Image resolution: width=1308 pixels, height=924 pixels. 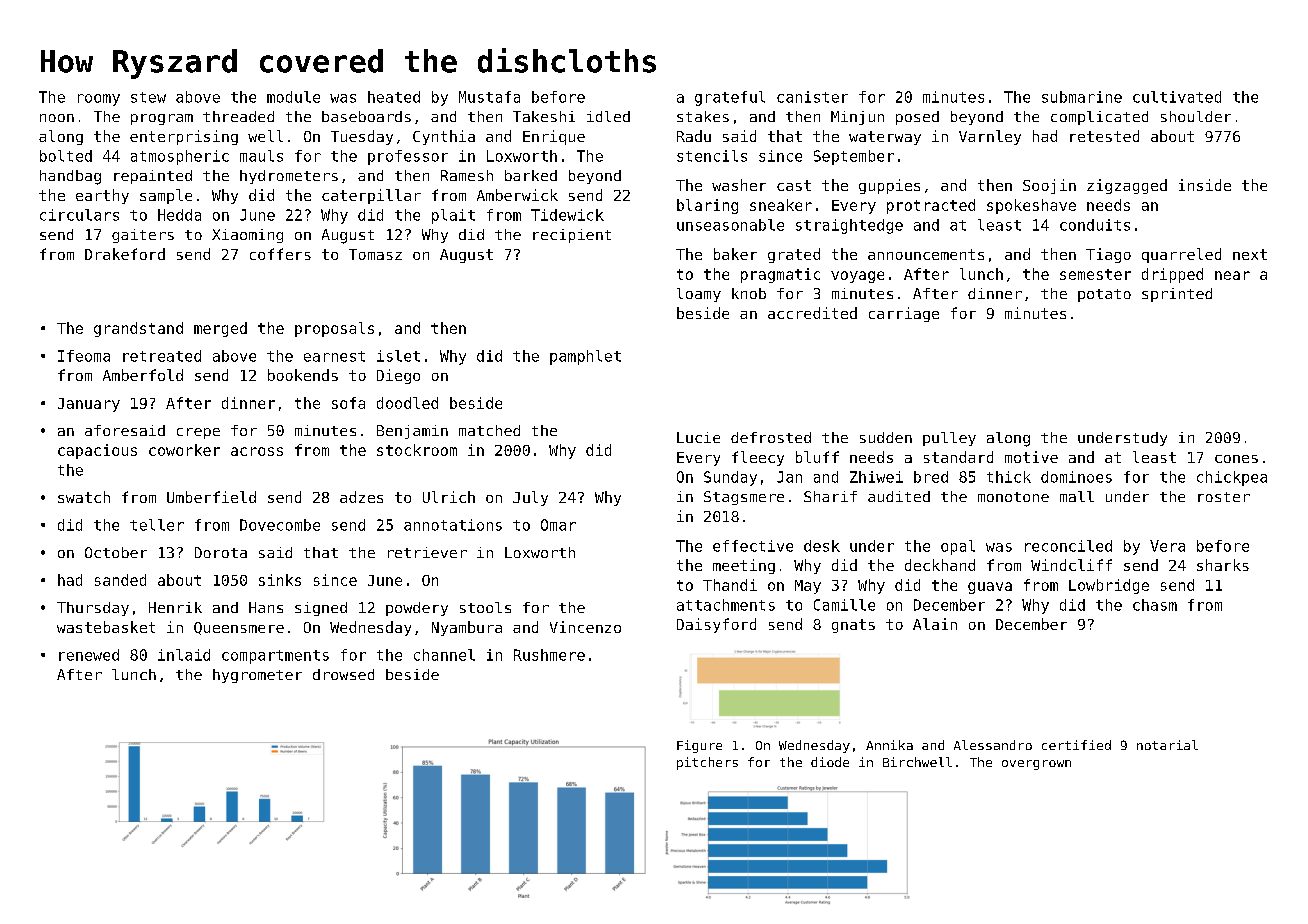 What do you see at coordinates (489, 97) in the page?
I see `Mustafa` at bounding box center [489, 97].
